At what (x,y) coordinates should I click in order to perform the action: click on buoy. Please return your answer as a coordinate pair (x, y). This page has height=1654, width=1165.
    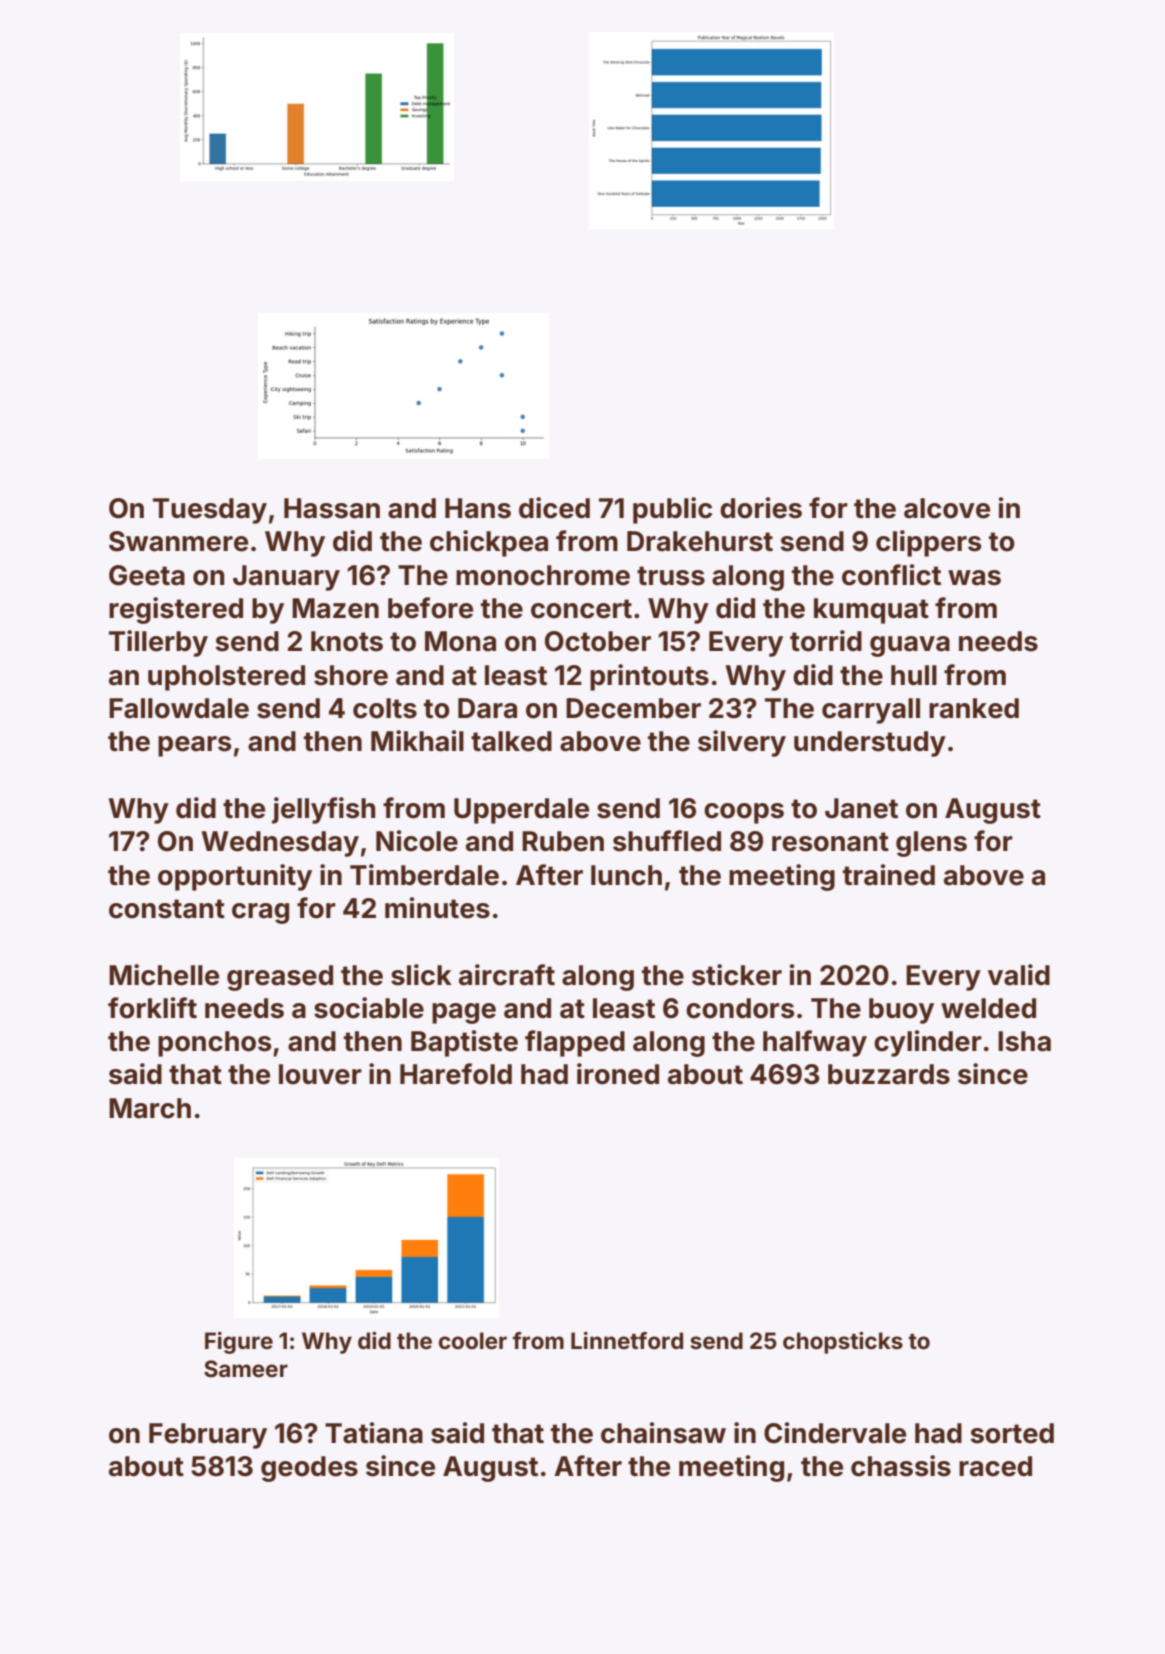
    Looking at the image, I should click on (901, 1011).
